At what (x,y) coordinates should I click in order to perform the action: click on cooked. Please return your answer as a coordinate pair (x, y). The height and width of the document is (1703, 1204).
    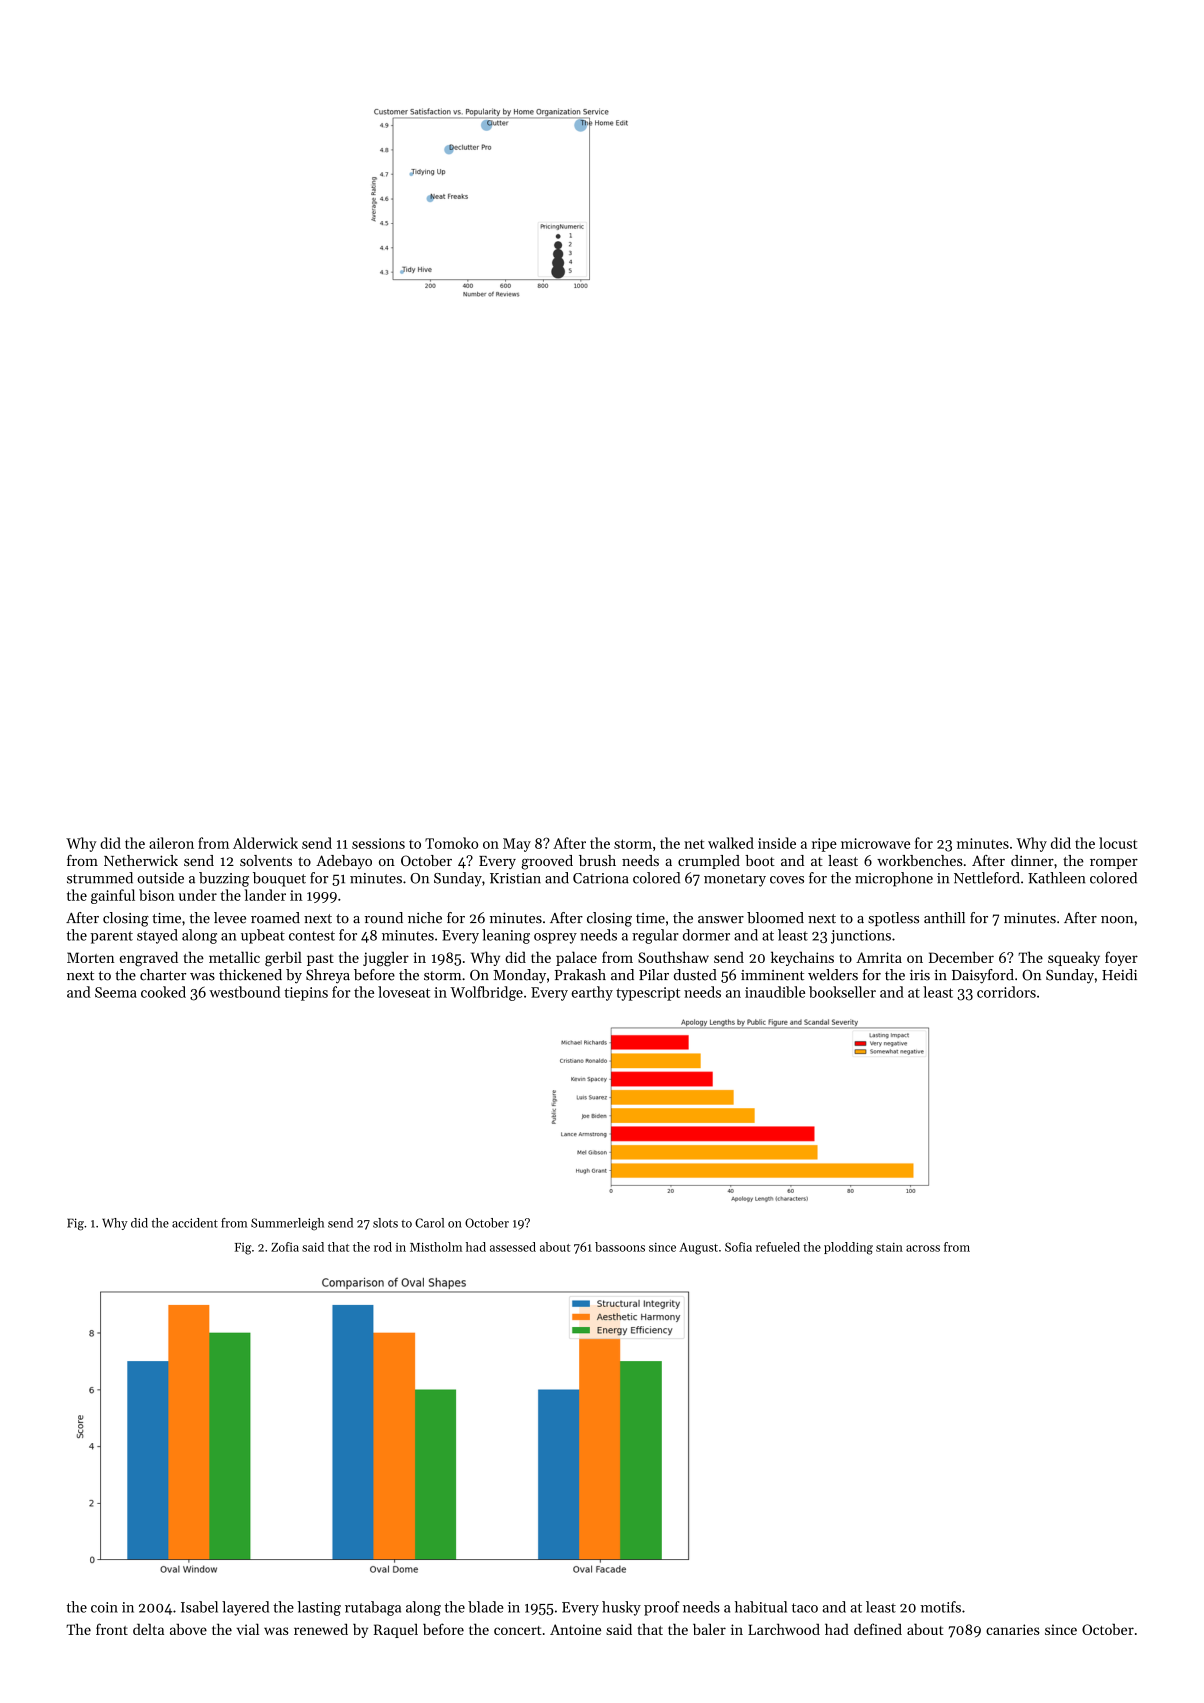
    Looking at the image, I should click on (163, 992).
